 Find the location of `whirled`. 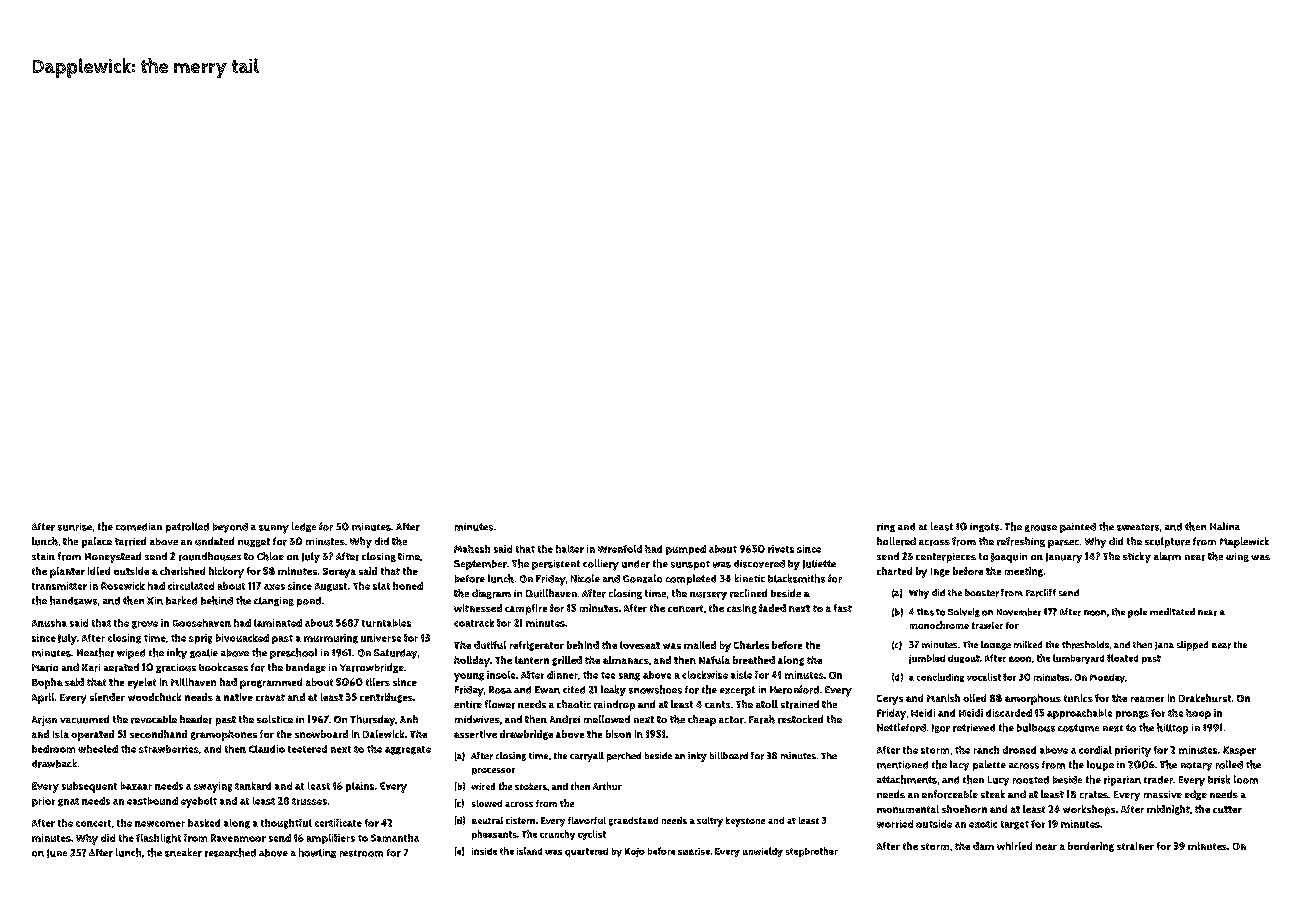

whirled is located at coordinates (1014, 846).
